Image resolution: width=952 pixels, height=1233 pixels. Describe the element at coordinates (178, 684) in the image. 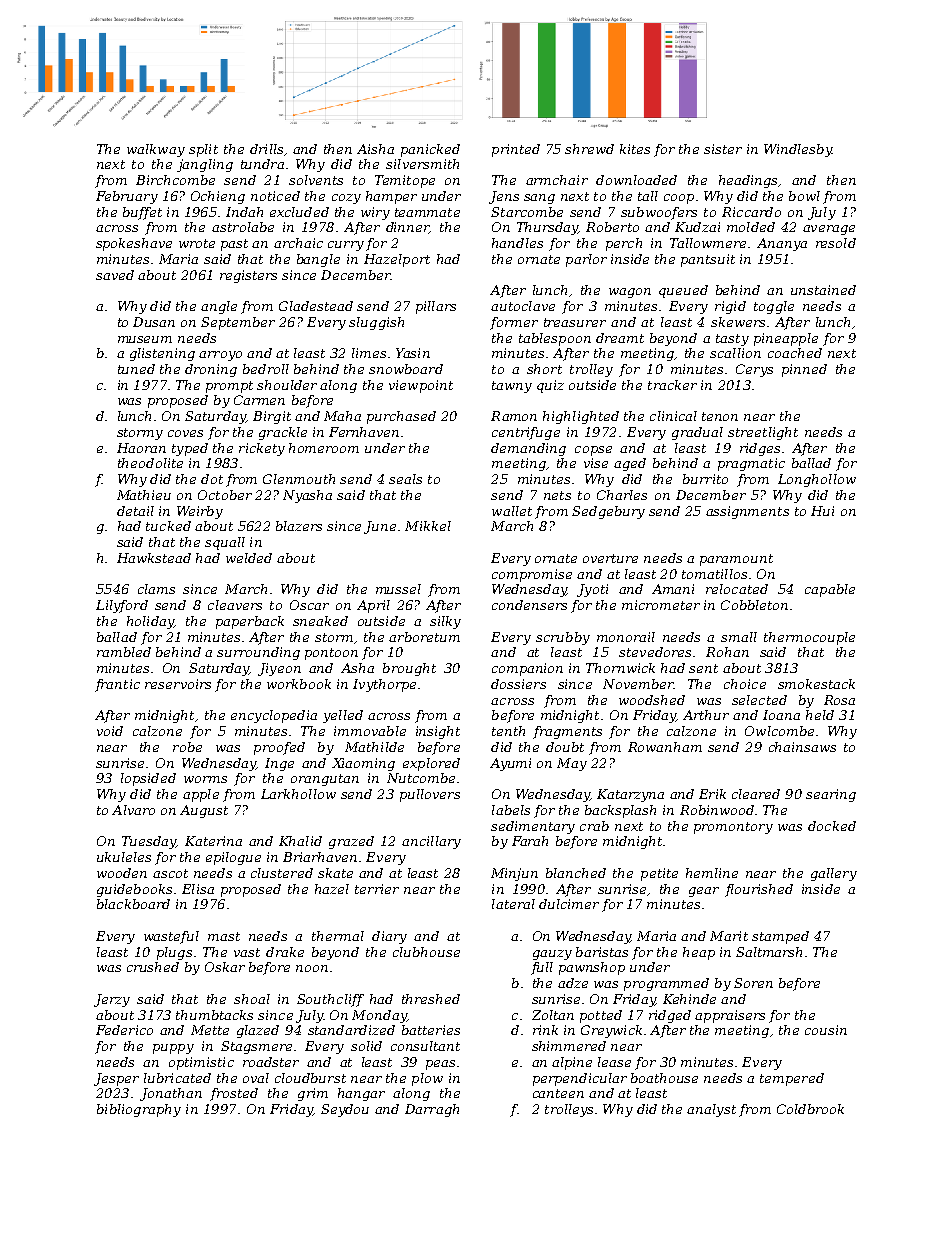

I see `reservoirs` at that location.
